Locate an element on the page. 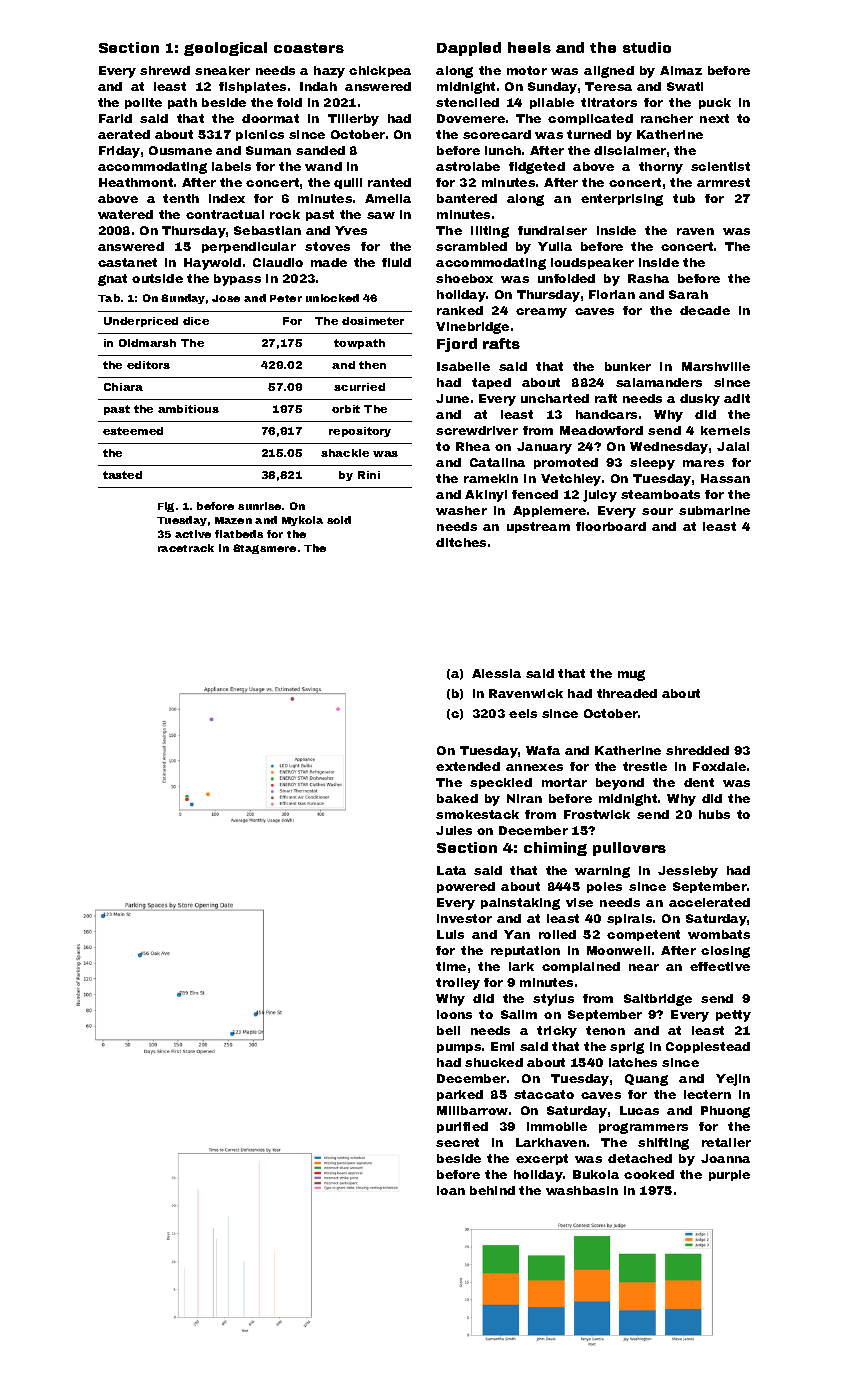 Image resolution: width=849 pixels, height=1400 pixels. Jules is located at coordinates (454, 830).
